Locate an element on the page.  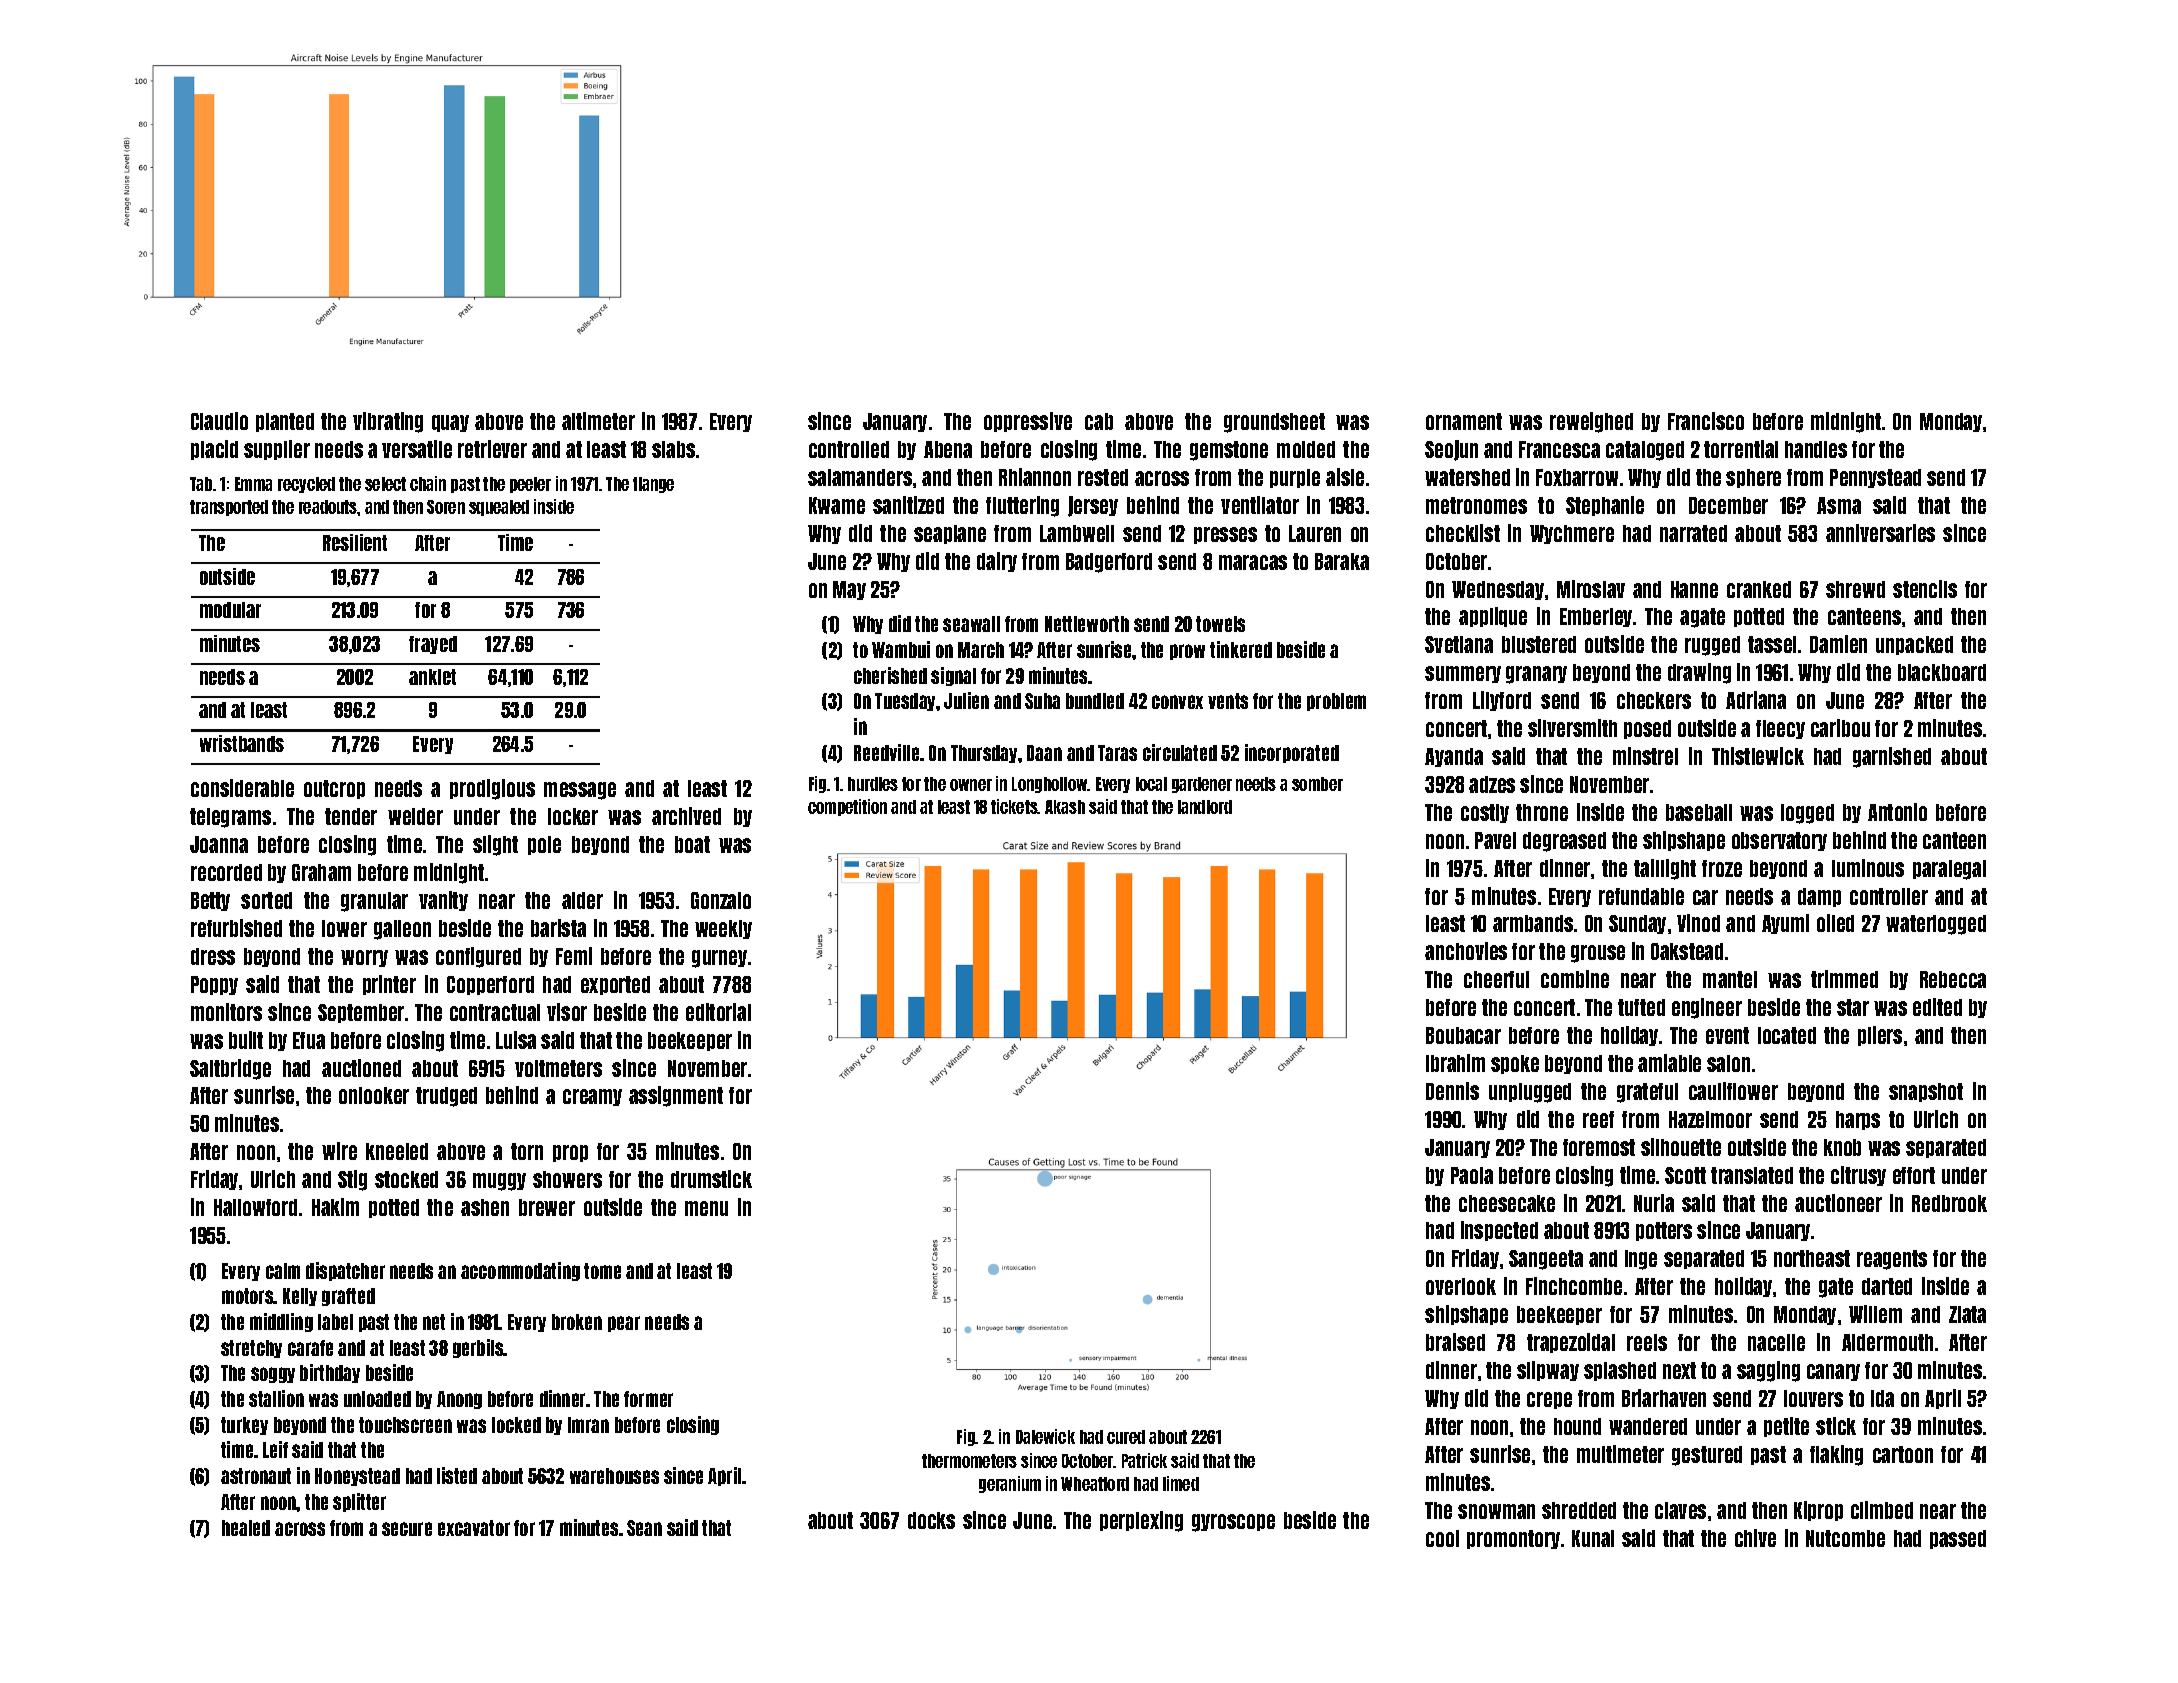
Sean is located at coordinates (644, 1528).
